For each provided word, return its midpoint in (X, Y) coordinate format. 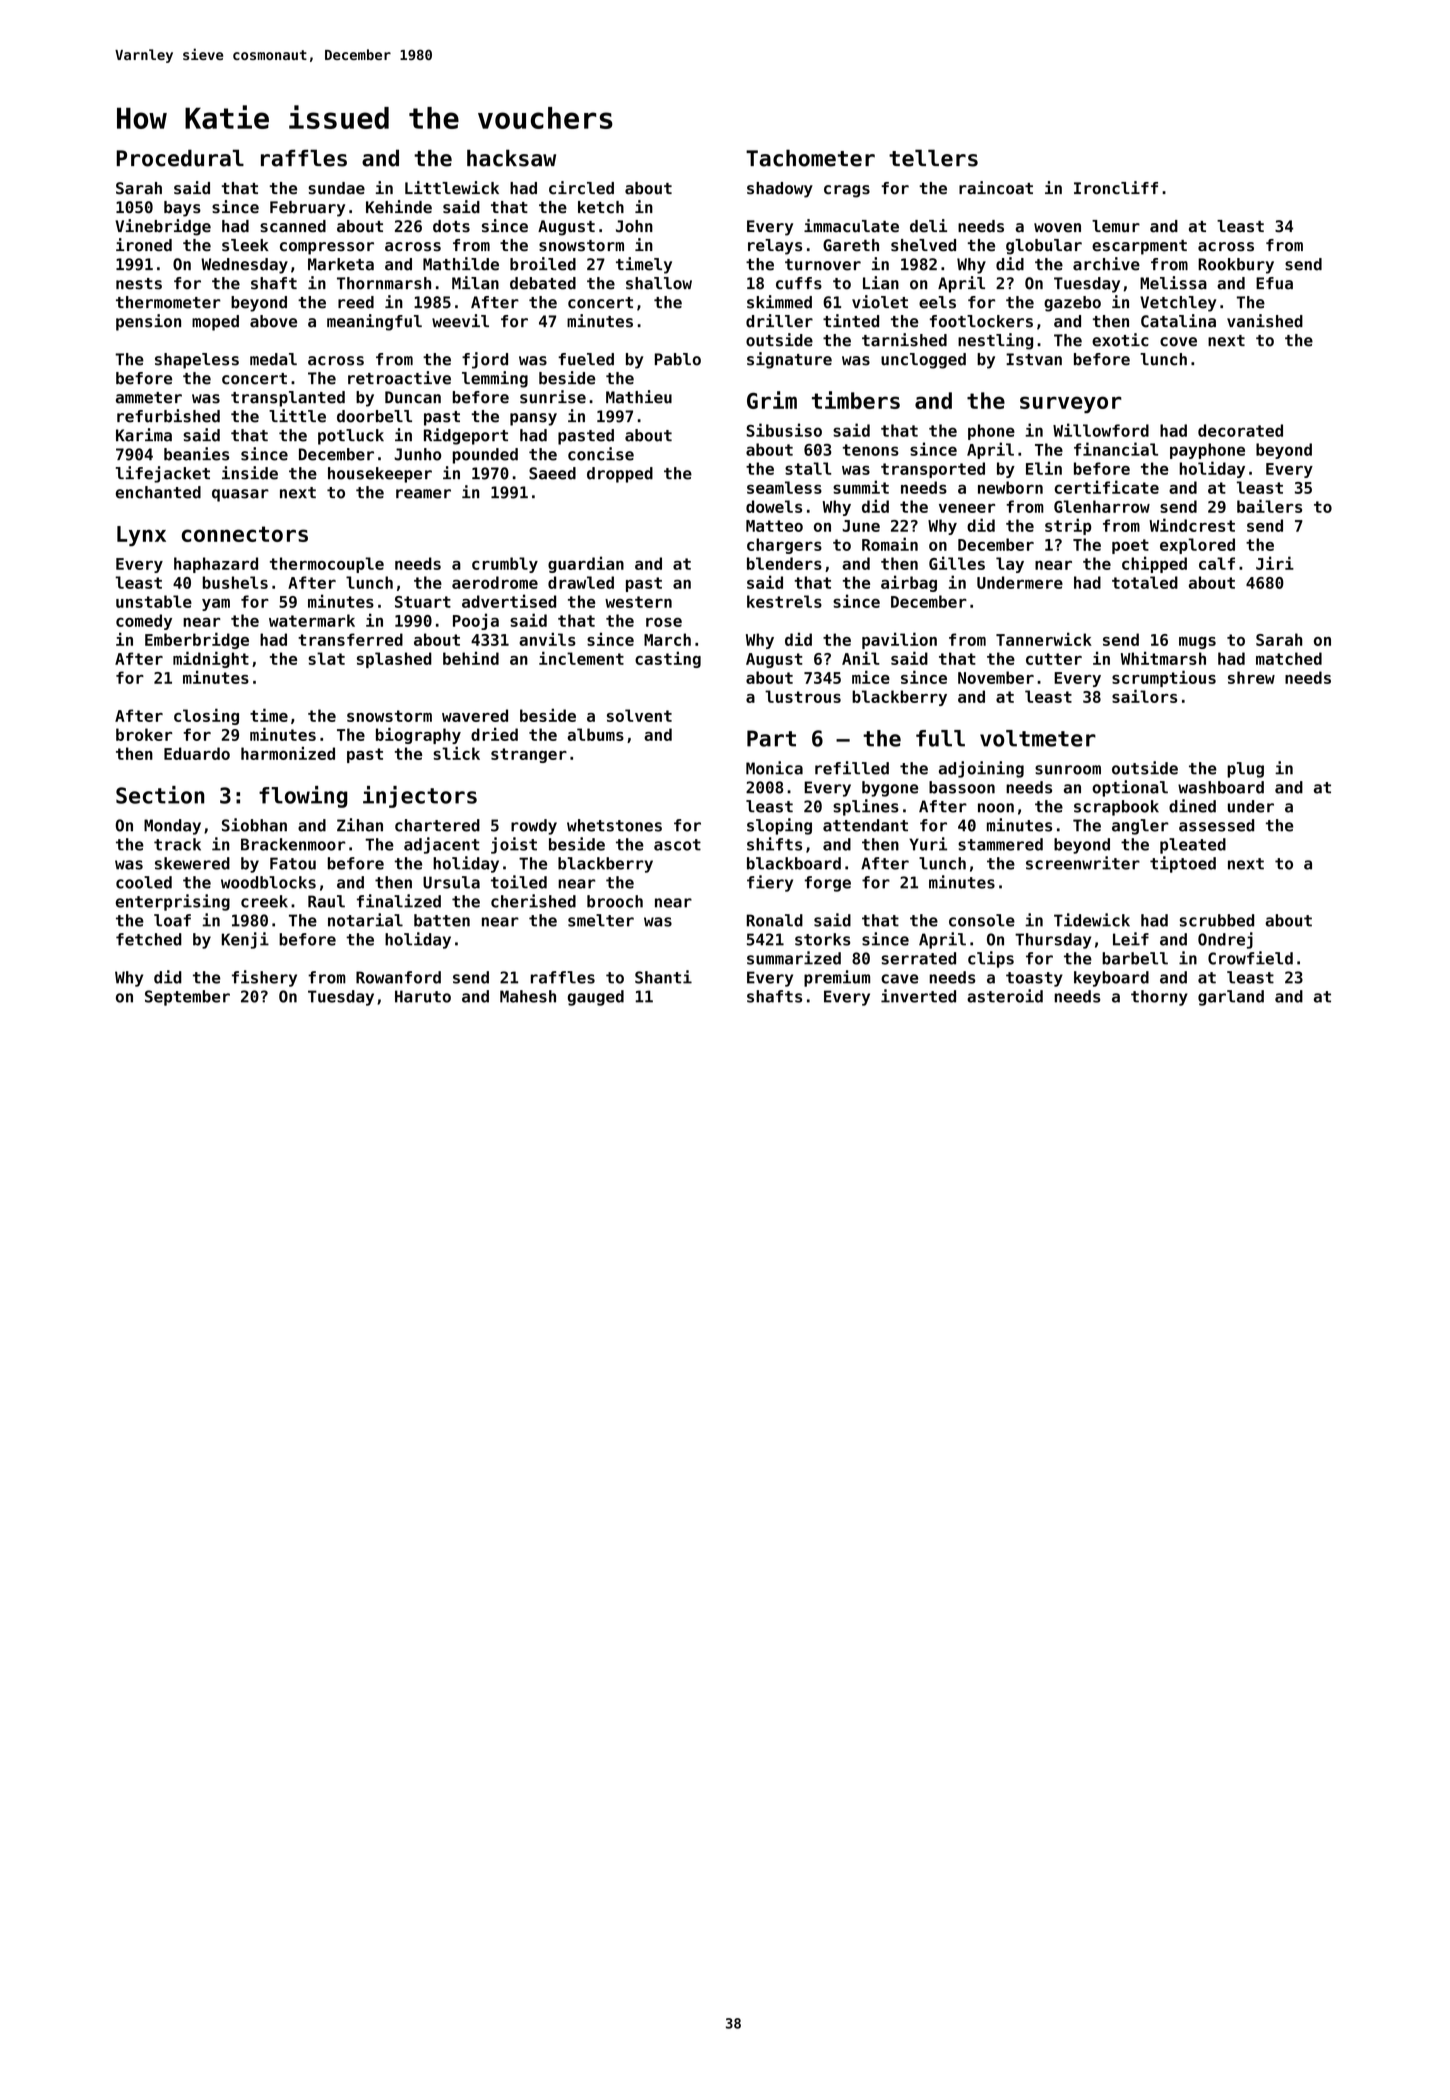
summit (861, 487)
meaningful (374, 322)
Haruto (423, 996)
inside (250, 473)
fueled (586, 359)
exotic (1120, 340)
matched (1289, 658)
